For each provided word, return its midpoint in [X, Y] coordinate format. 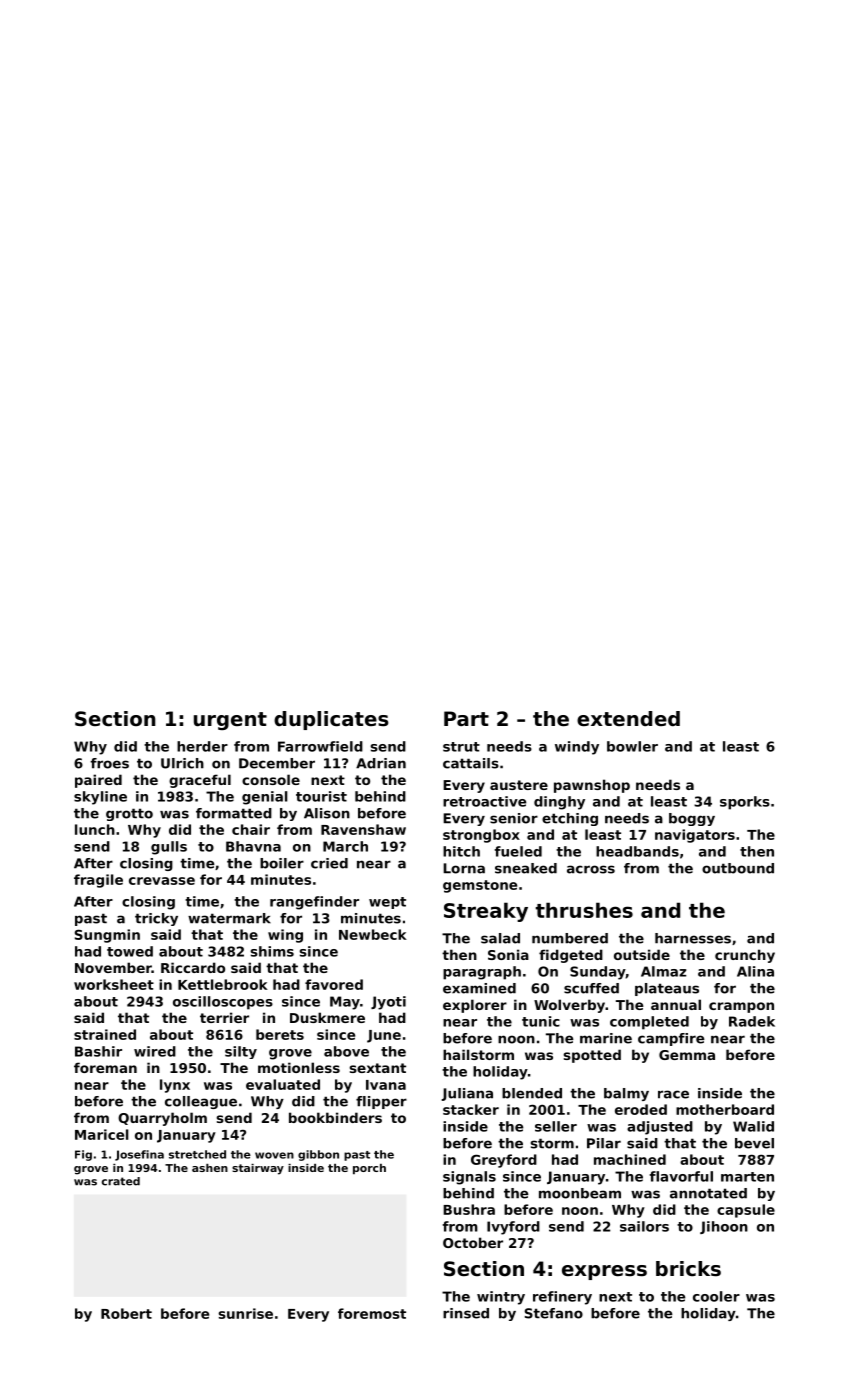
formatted [234, 813]
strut [461, 747]
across [591, 869]
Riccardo [193, 967]
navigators [695, 836]
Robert [126, 1313]
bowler [632, 746]
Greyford [504, 1161]
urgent [230, 721]
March [345, 846]
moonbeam [580, 1193]
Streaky [486, 912]
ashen [210, 1168]
